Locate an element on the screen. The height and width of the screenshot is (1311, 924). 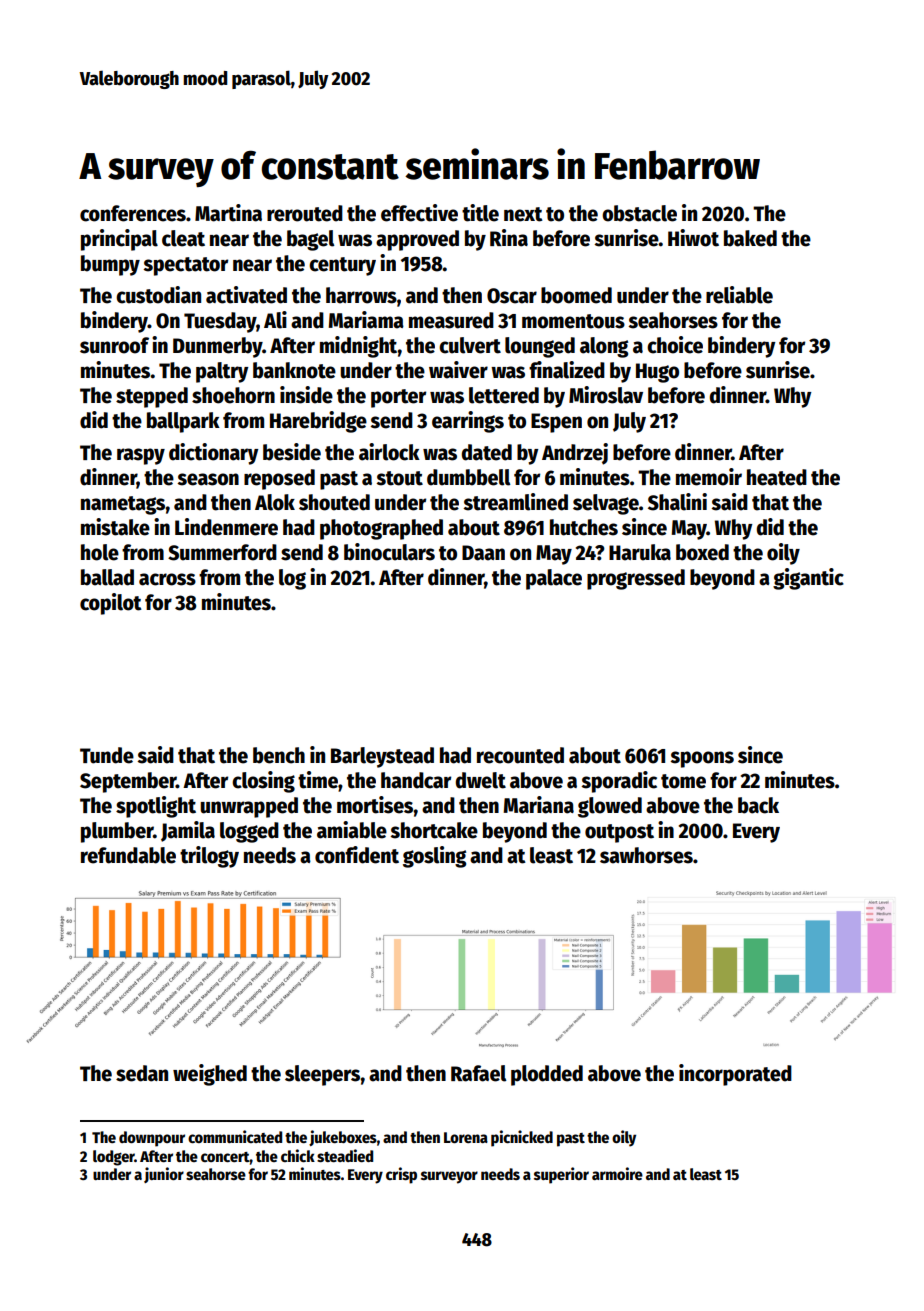
reliable is located at coordinates (739, 295).
